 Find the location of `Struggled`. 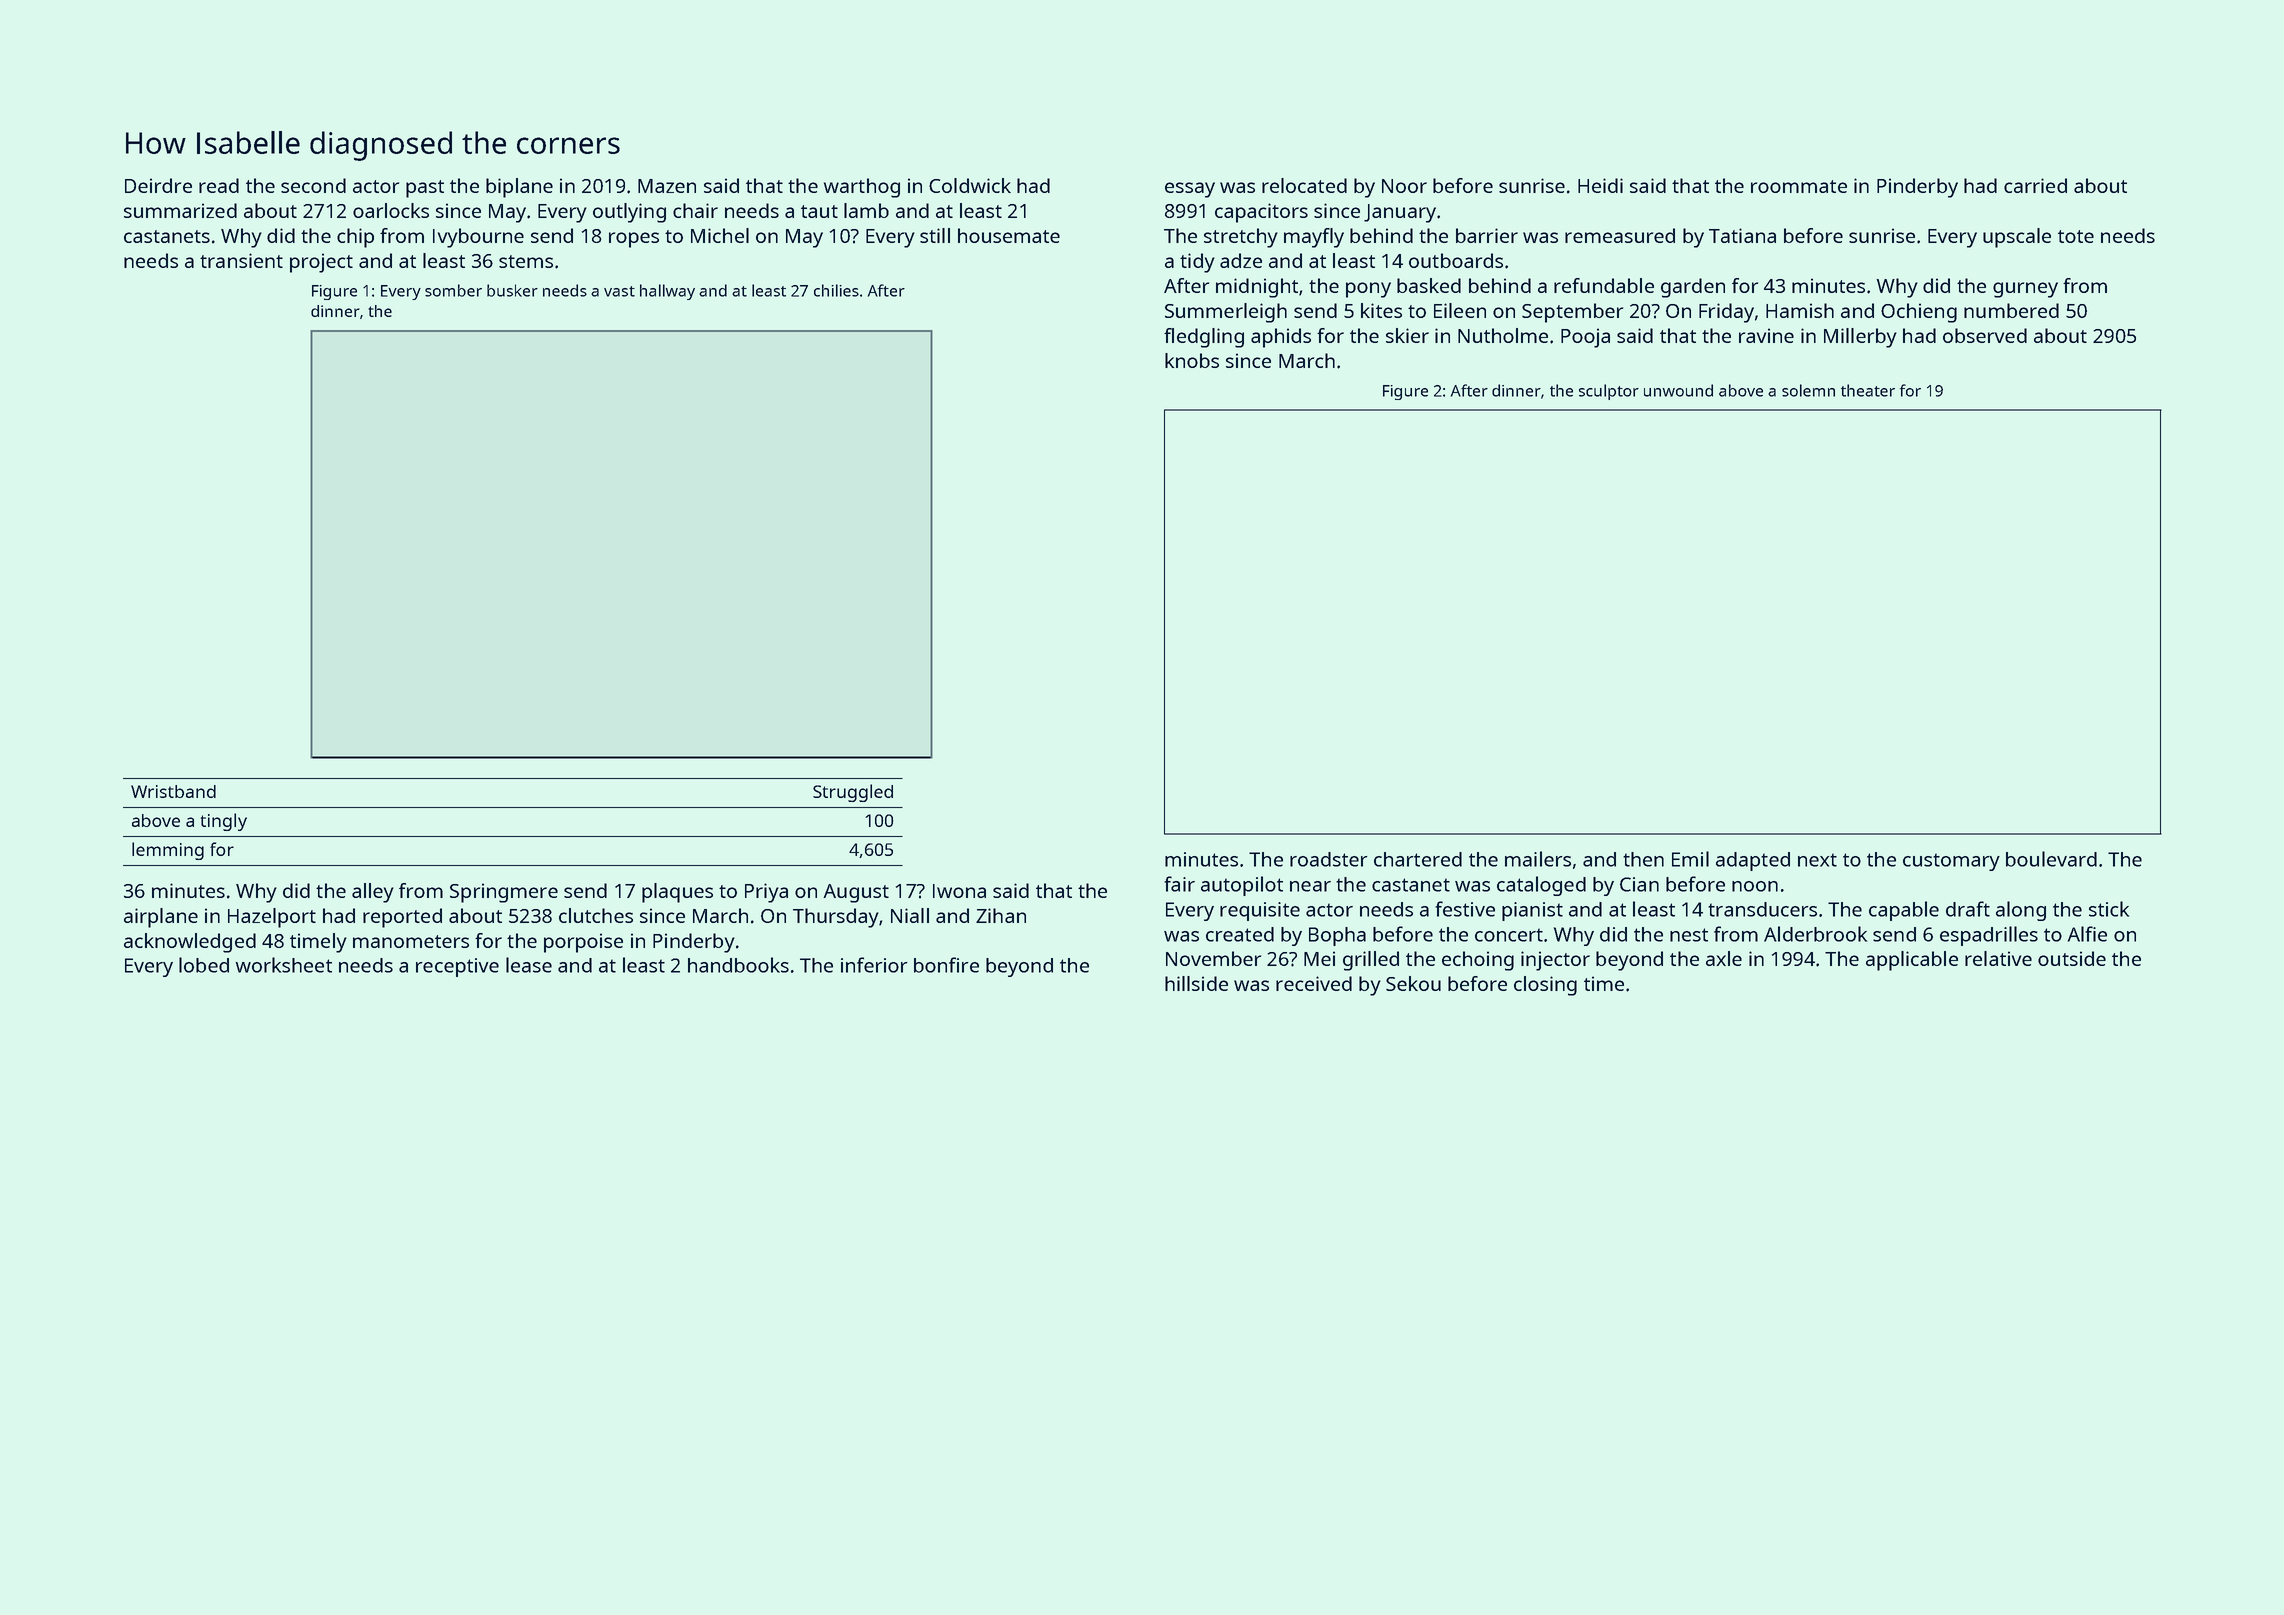

Struggled is located at coordinates (853, 793).
